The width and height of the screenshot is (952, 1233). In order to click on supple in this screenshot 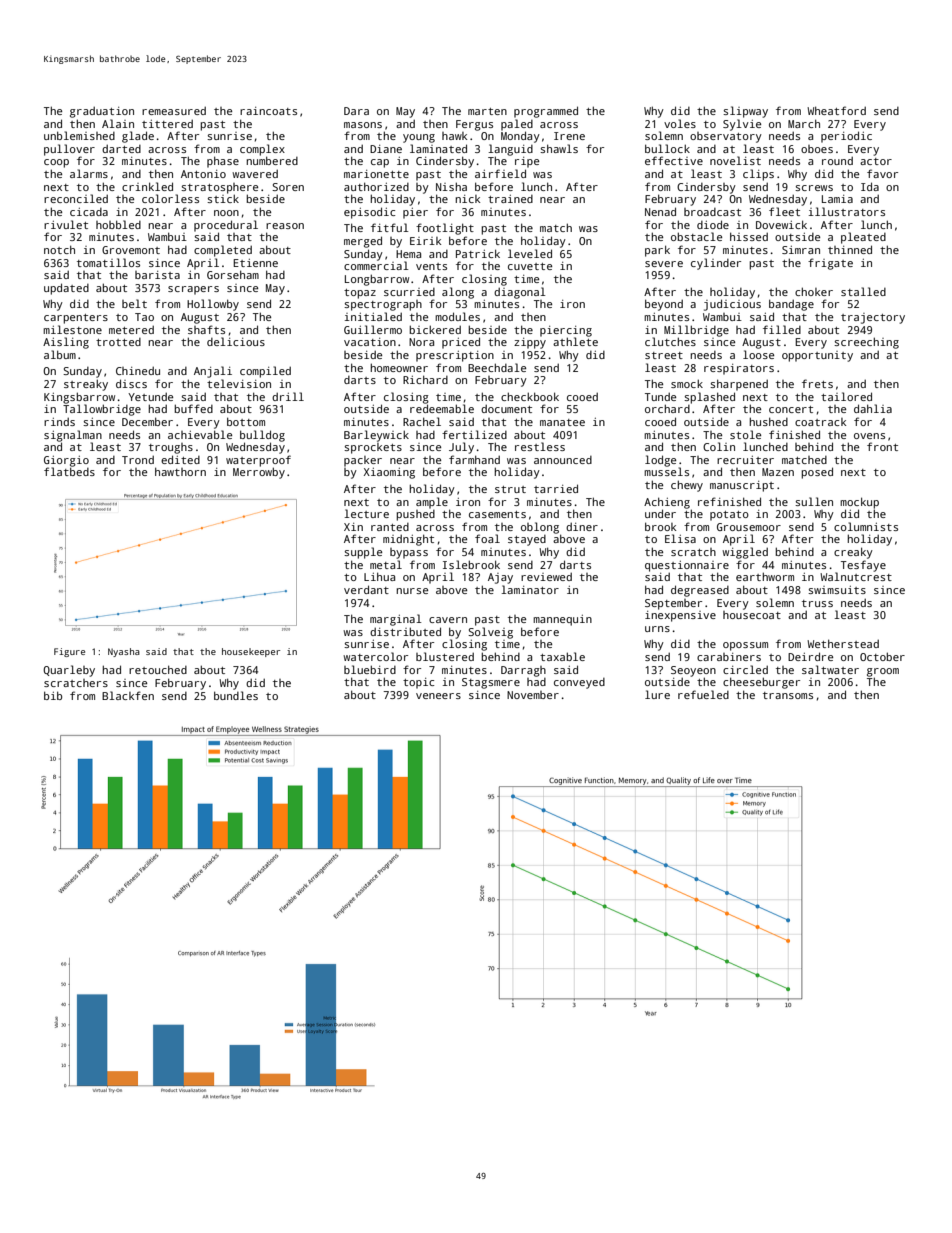, I will do `click(363, 553)`.
